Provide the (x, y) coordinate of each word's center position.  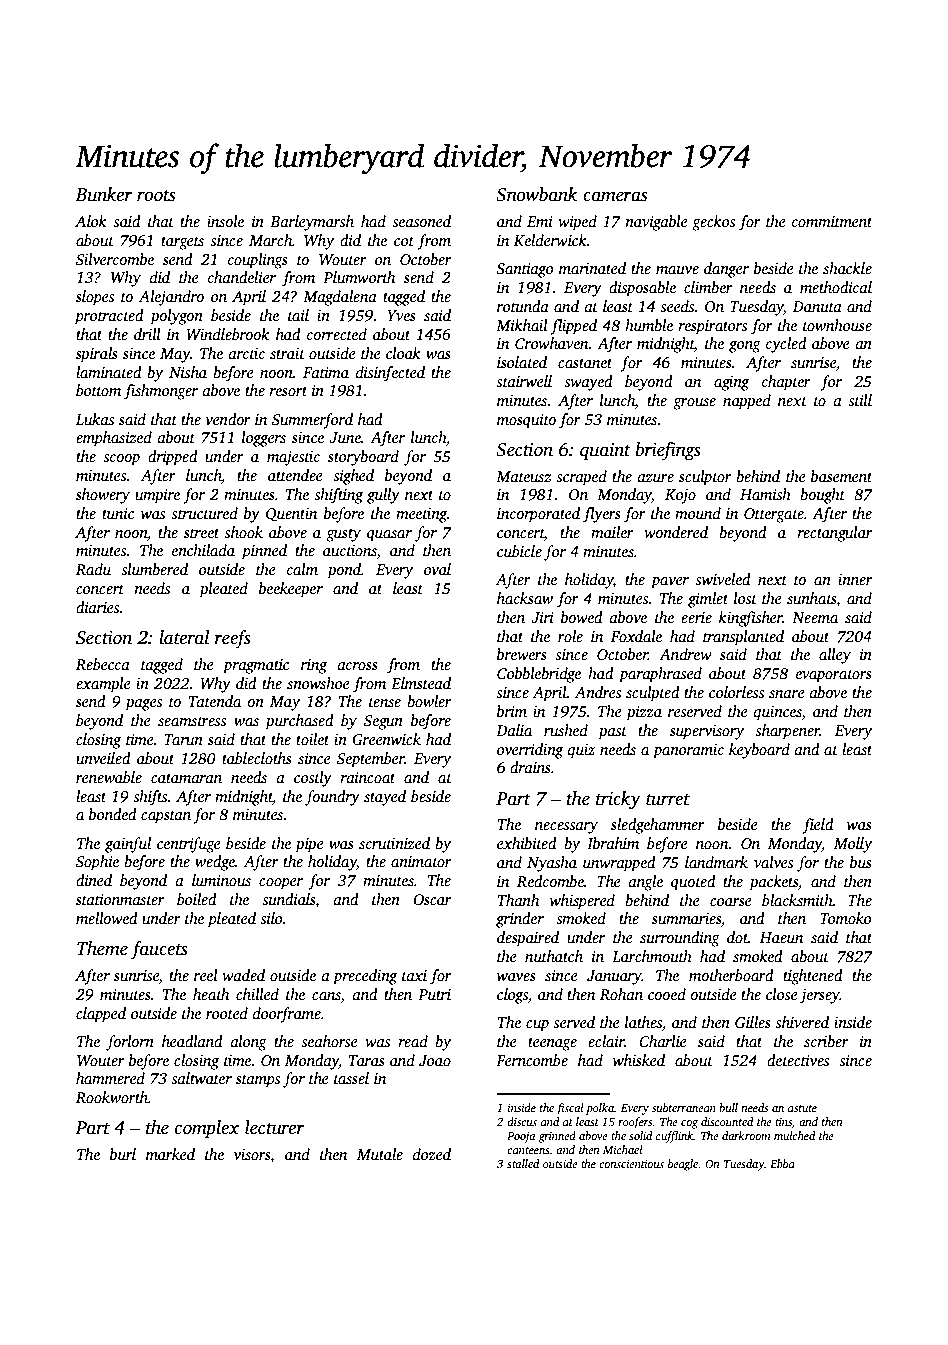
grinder (520, 920)
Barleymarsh (312, 223)
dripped (173, 458)
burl (123, 1154)
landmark (716, 862)
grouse (694, 404)
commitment (832, 221)
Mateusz (524, 476)
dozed (432, 1154)
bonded (113, 814)
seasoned (421, 221)
